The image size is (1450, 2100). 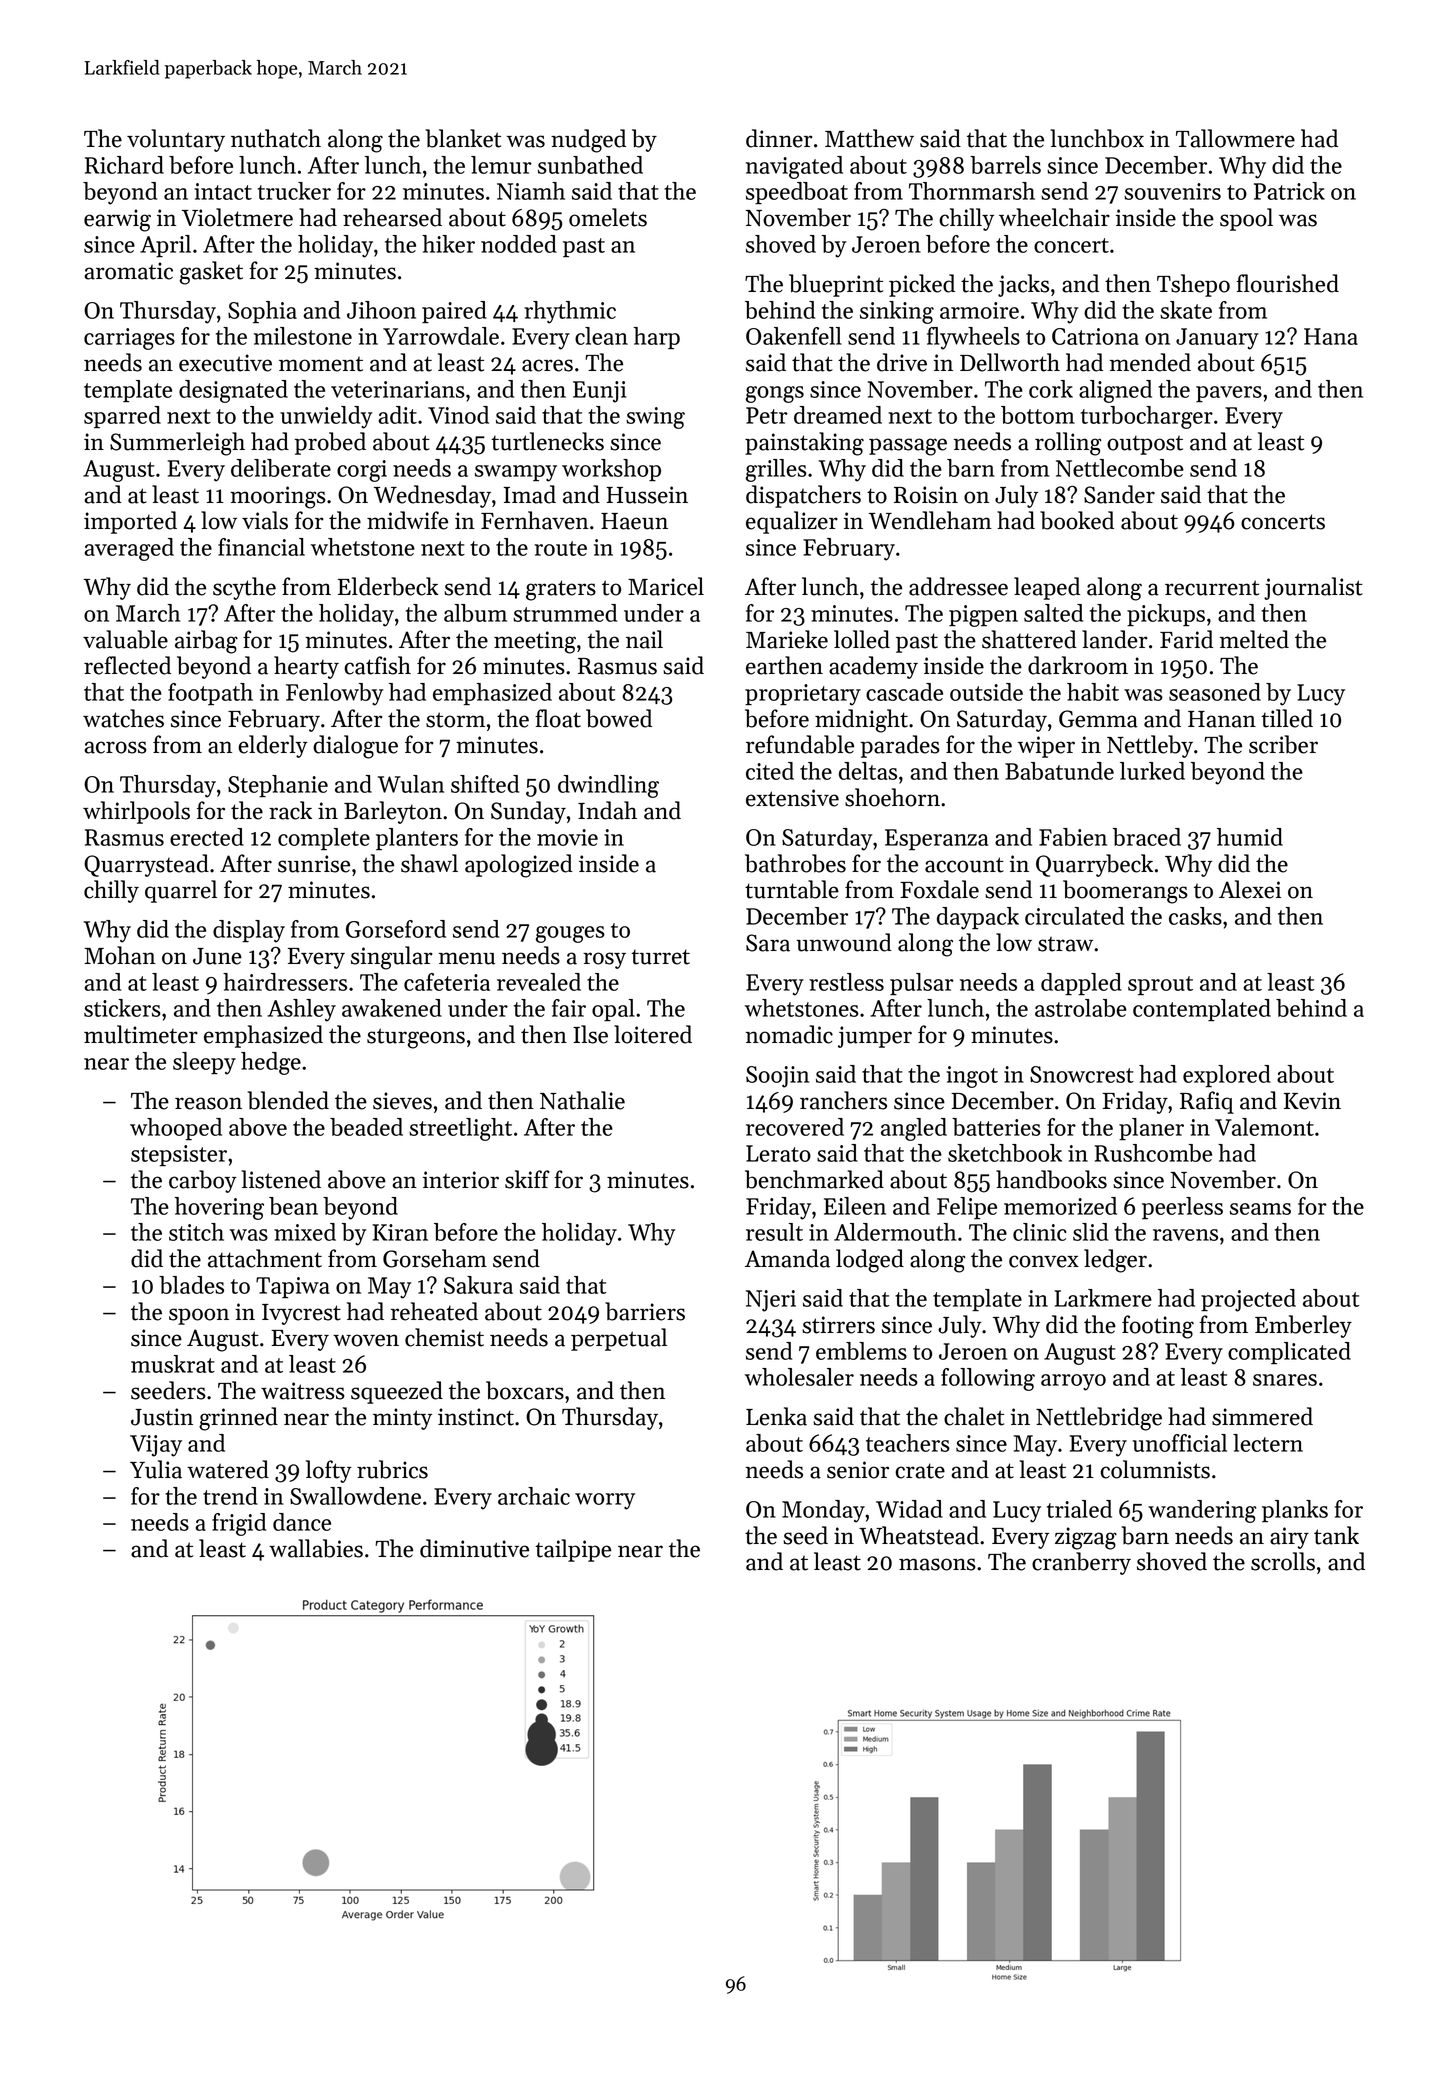 What do you see at coordinates (314, 864) in the document?
I see `sunrise` at bounding box center [314, 864].
